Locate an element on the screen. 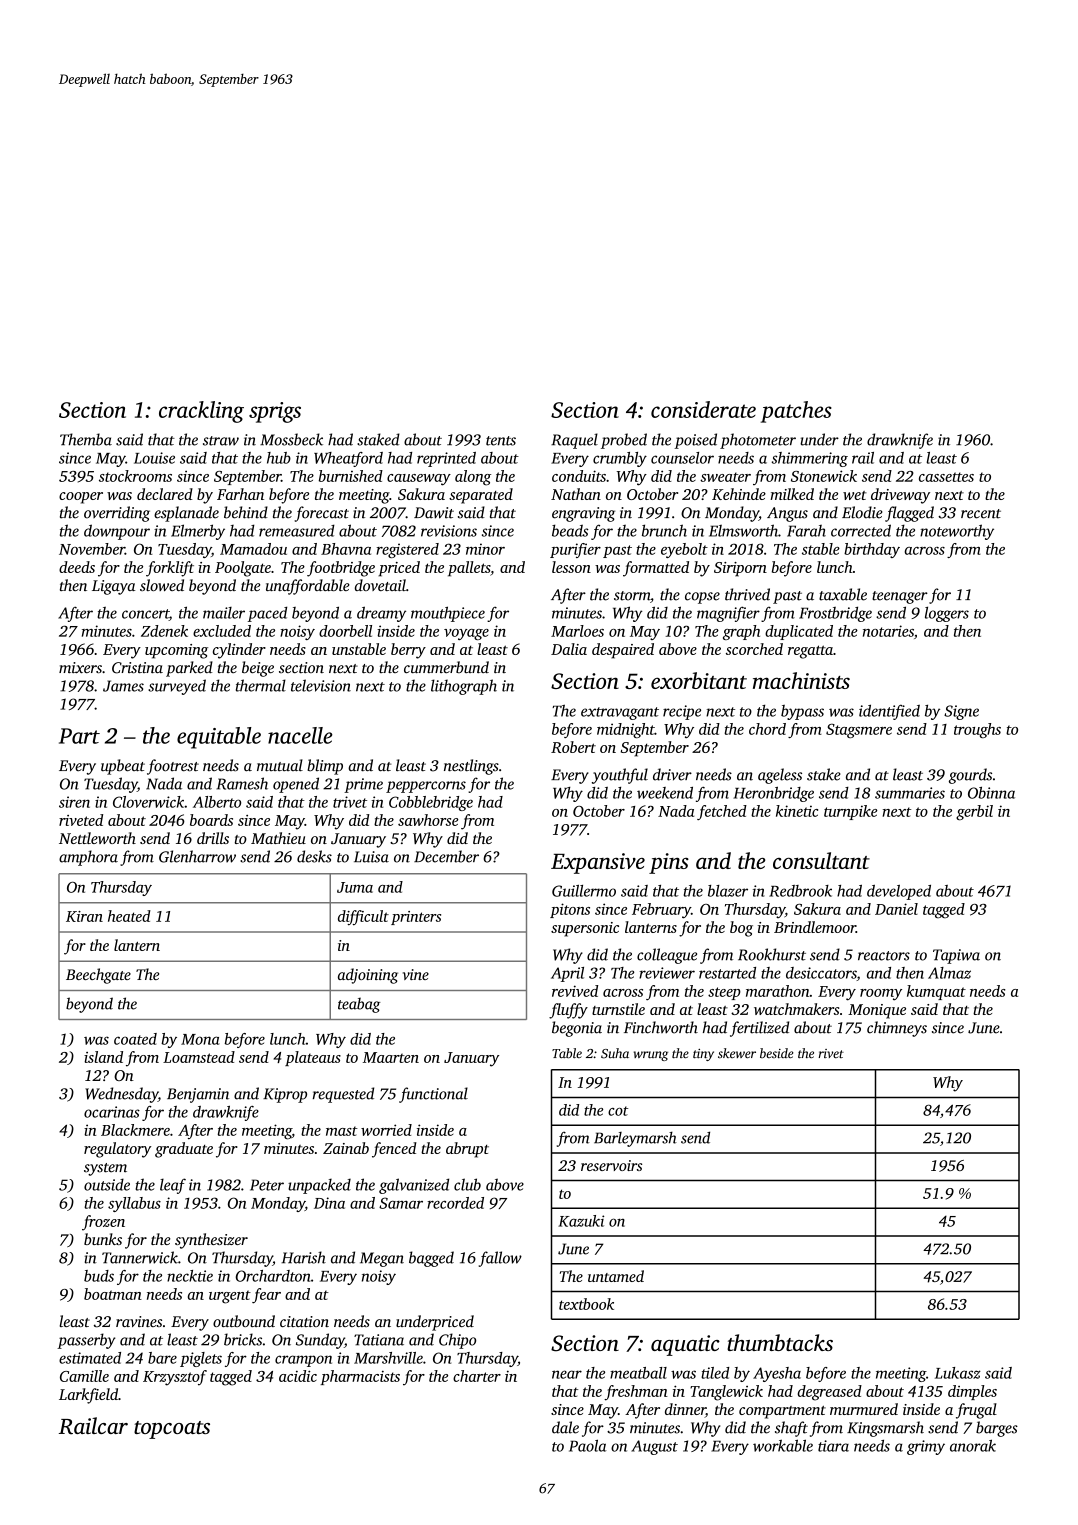  Almaz is located at coordinates (949, 973).
